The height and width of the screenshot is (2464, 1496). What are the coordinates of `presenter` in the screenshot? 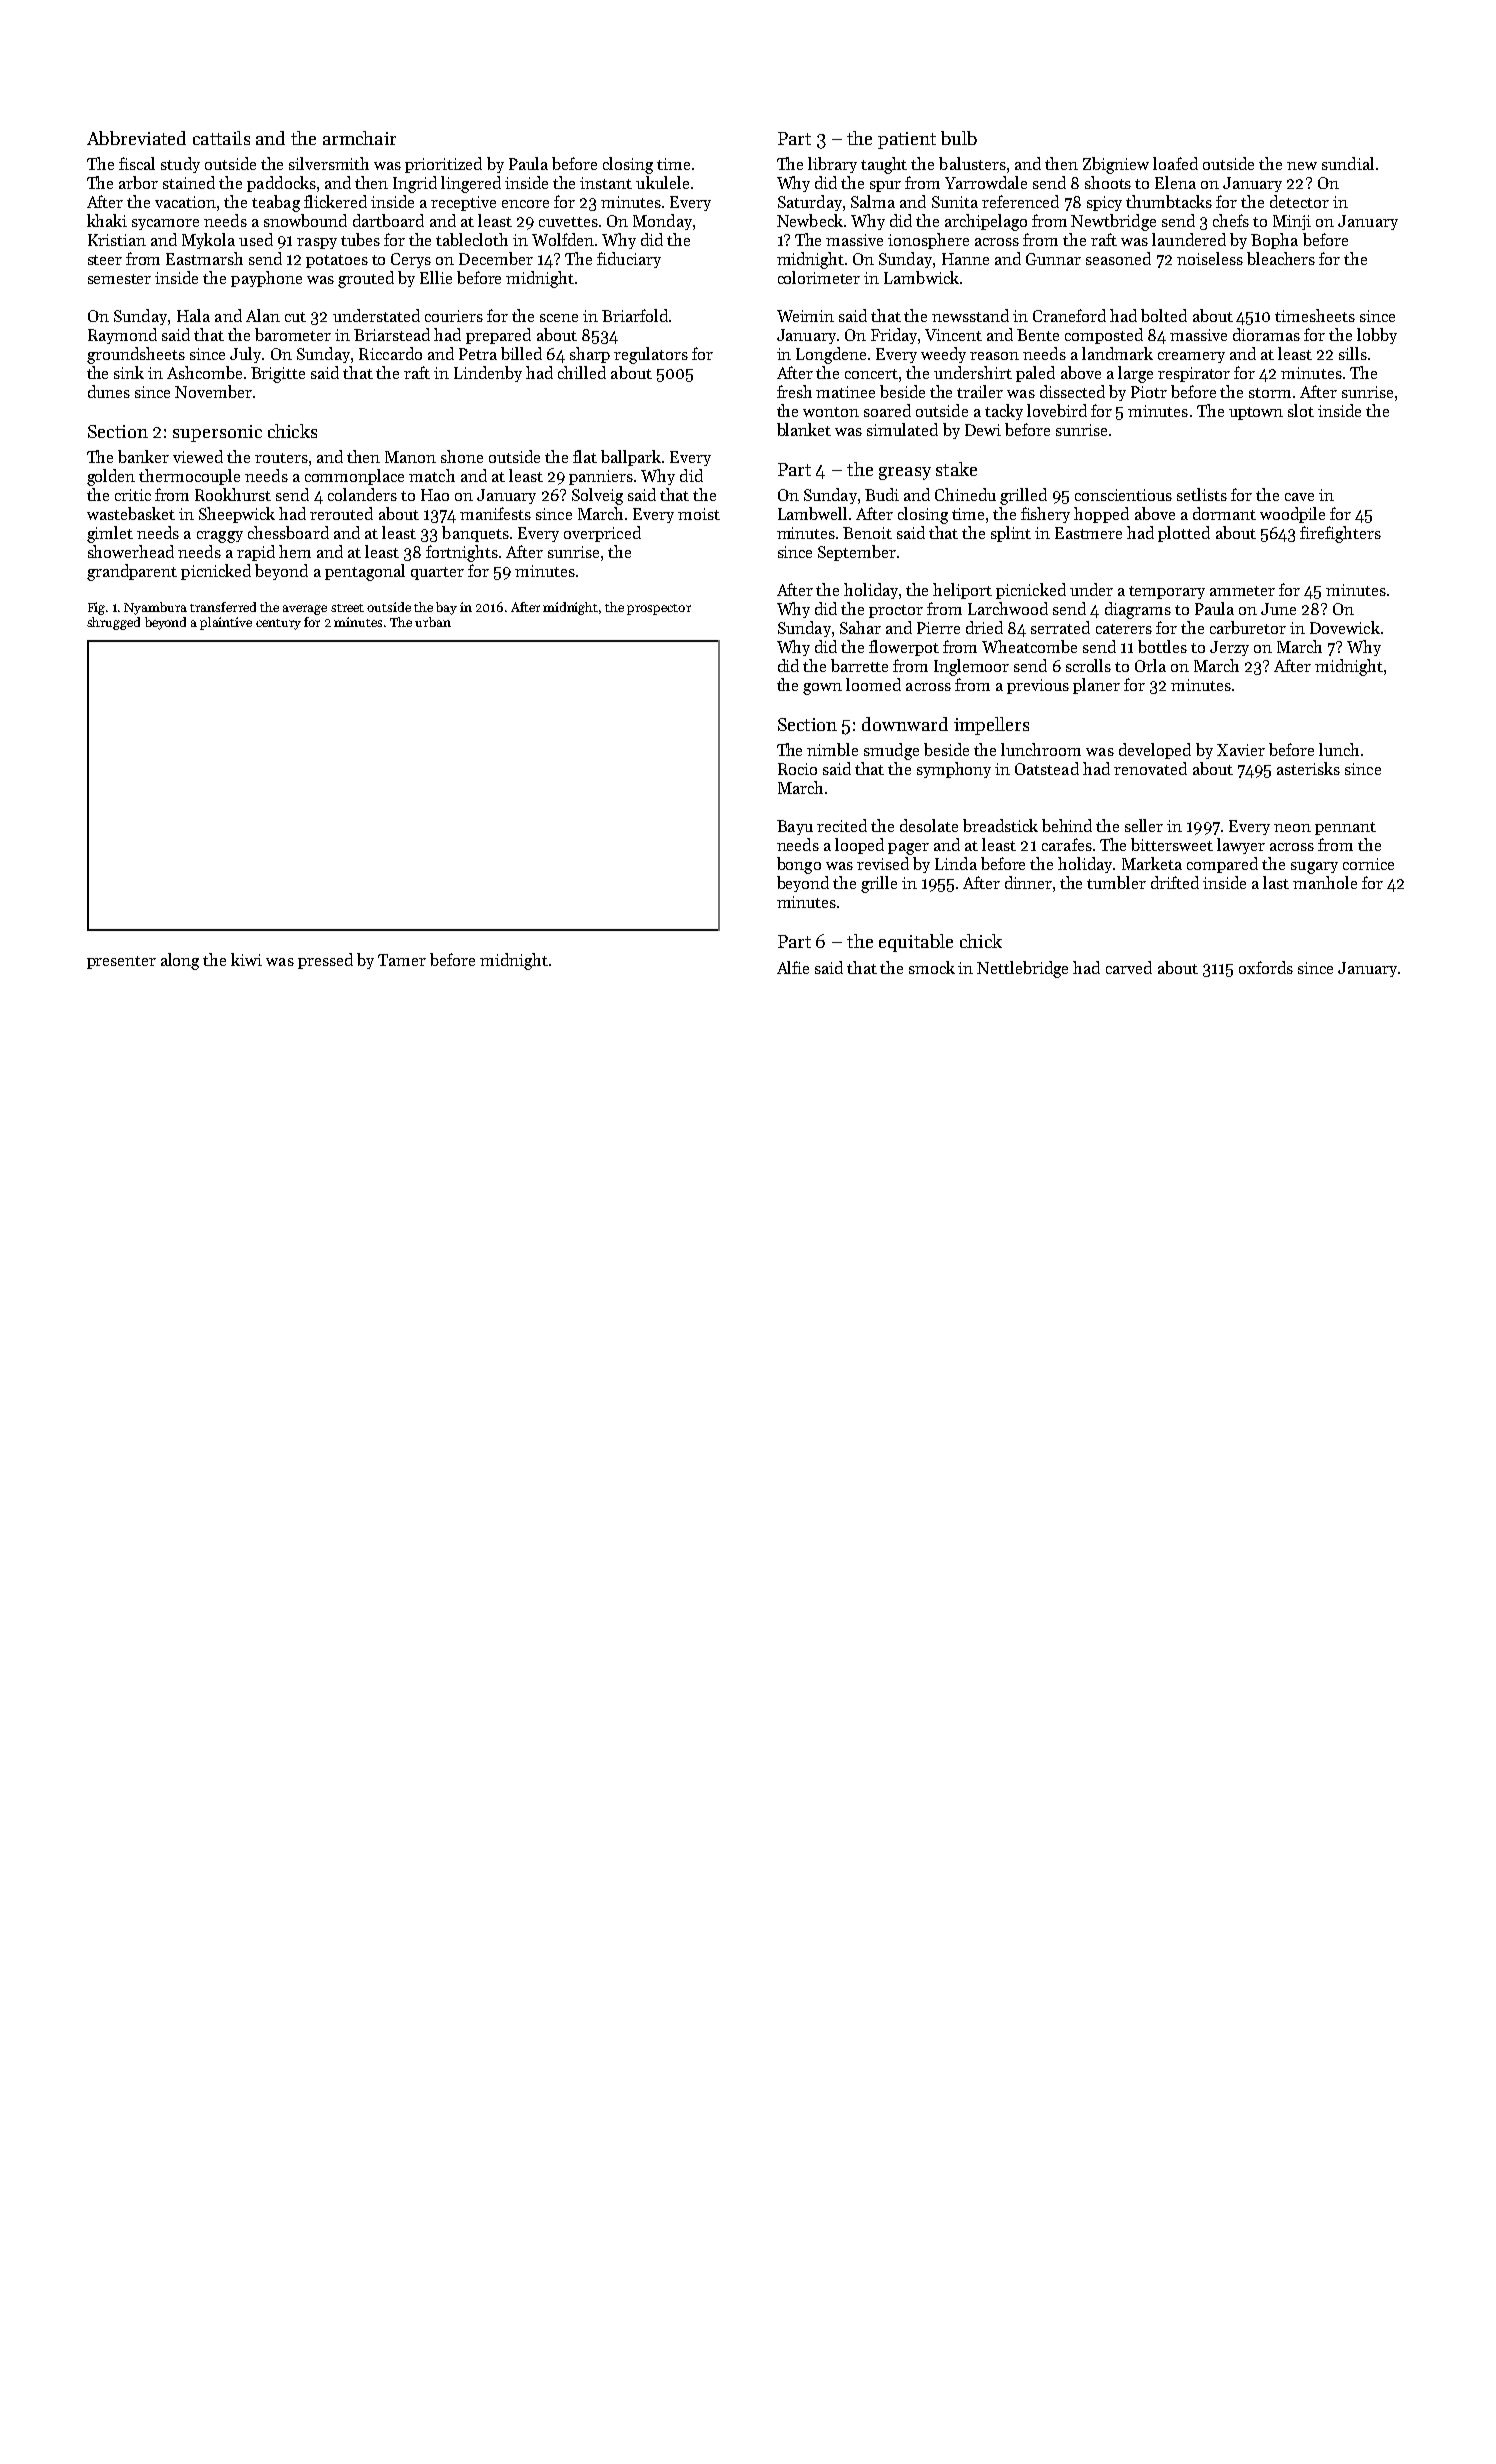 It's located at (121, 962).
